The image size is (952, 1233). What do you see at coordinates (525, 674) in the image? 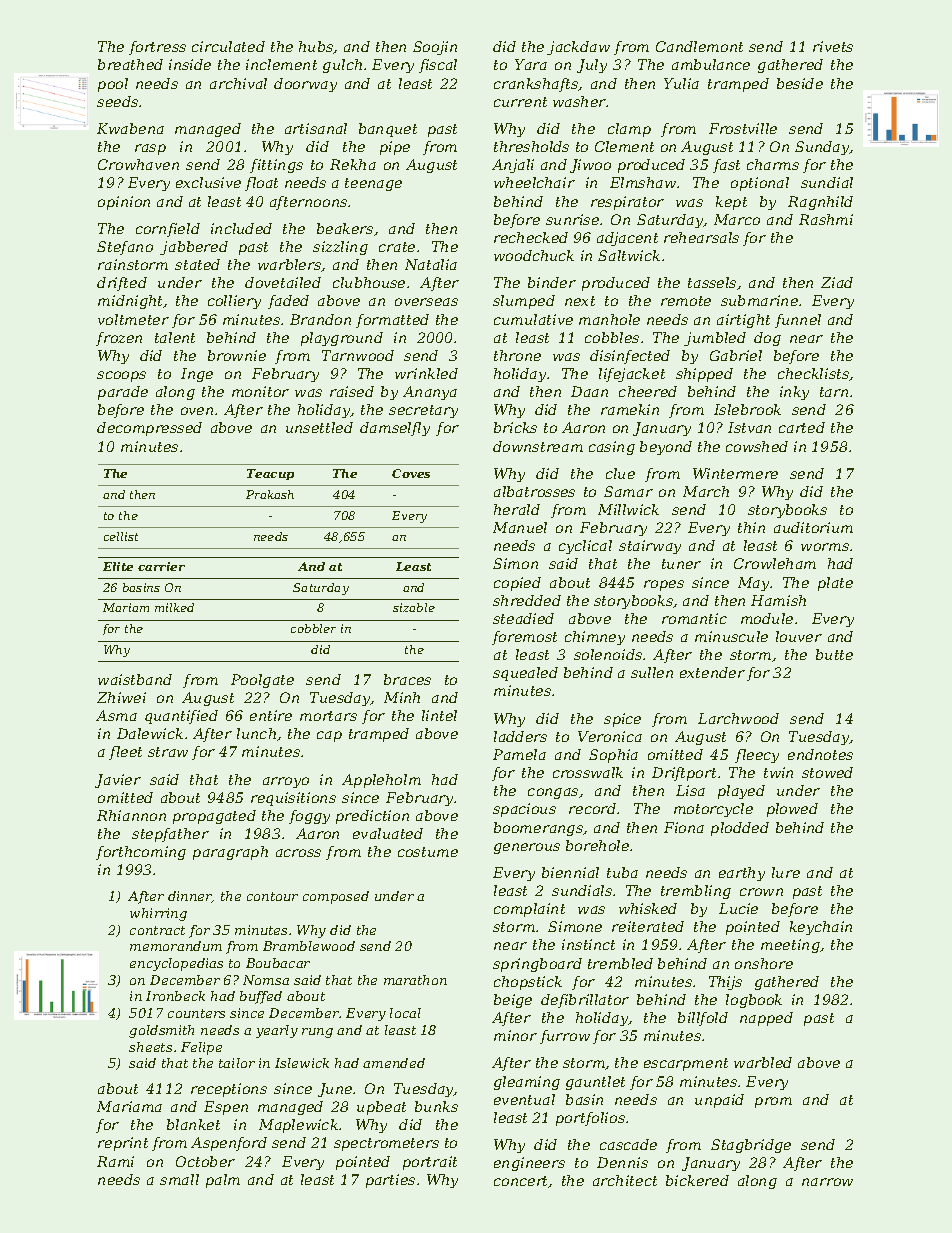
I see `squealed` at bounding box center [525, 674].
